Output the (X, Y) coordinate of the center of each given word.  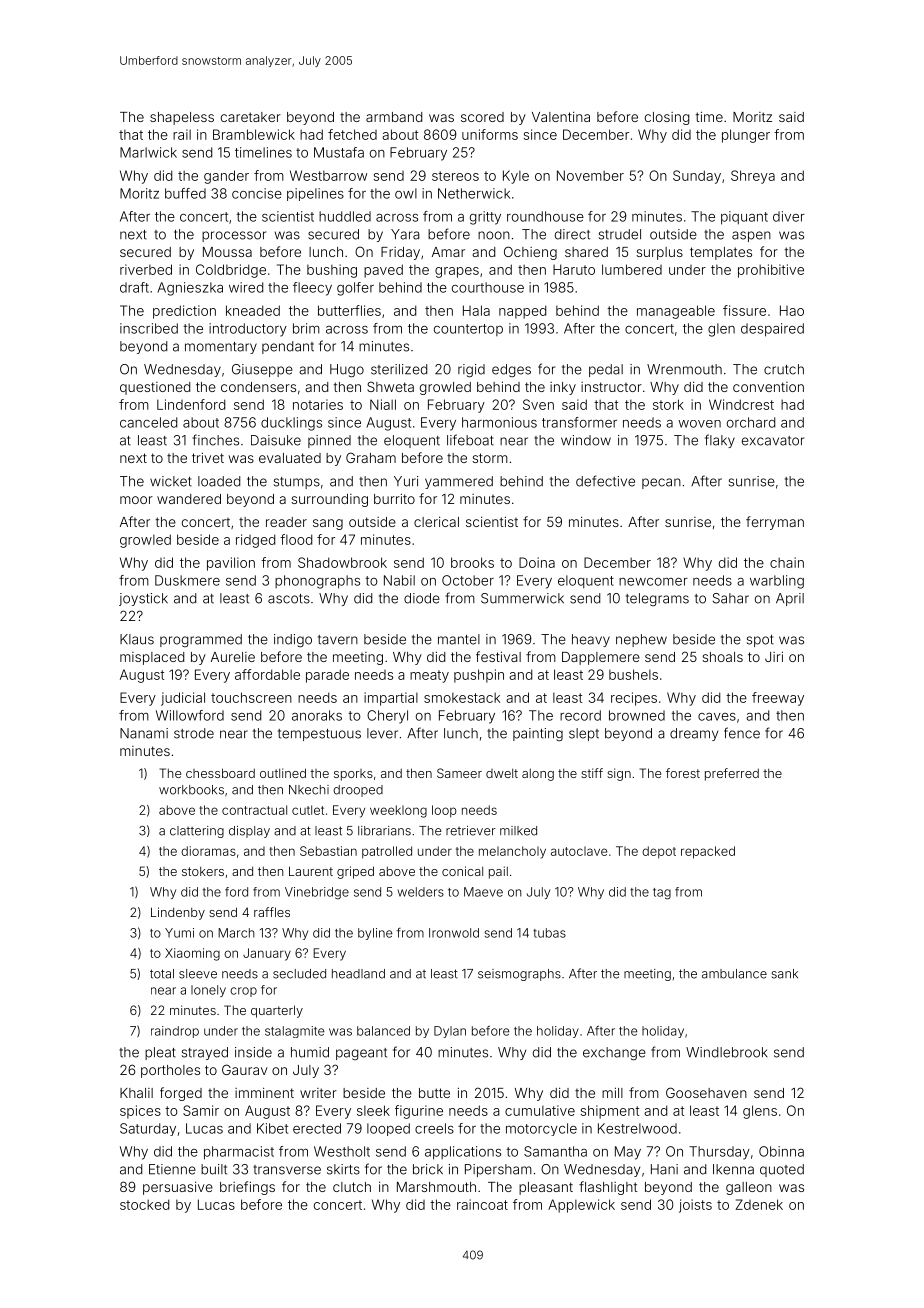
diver (789, 216)
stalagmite (295, 1032)
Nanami (144, 733)
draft (134, 287)
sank (785, 974)
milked (518, 831)
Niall (383, 404)
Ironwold (454, 933)
